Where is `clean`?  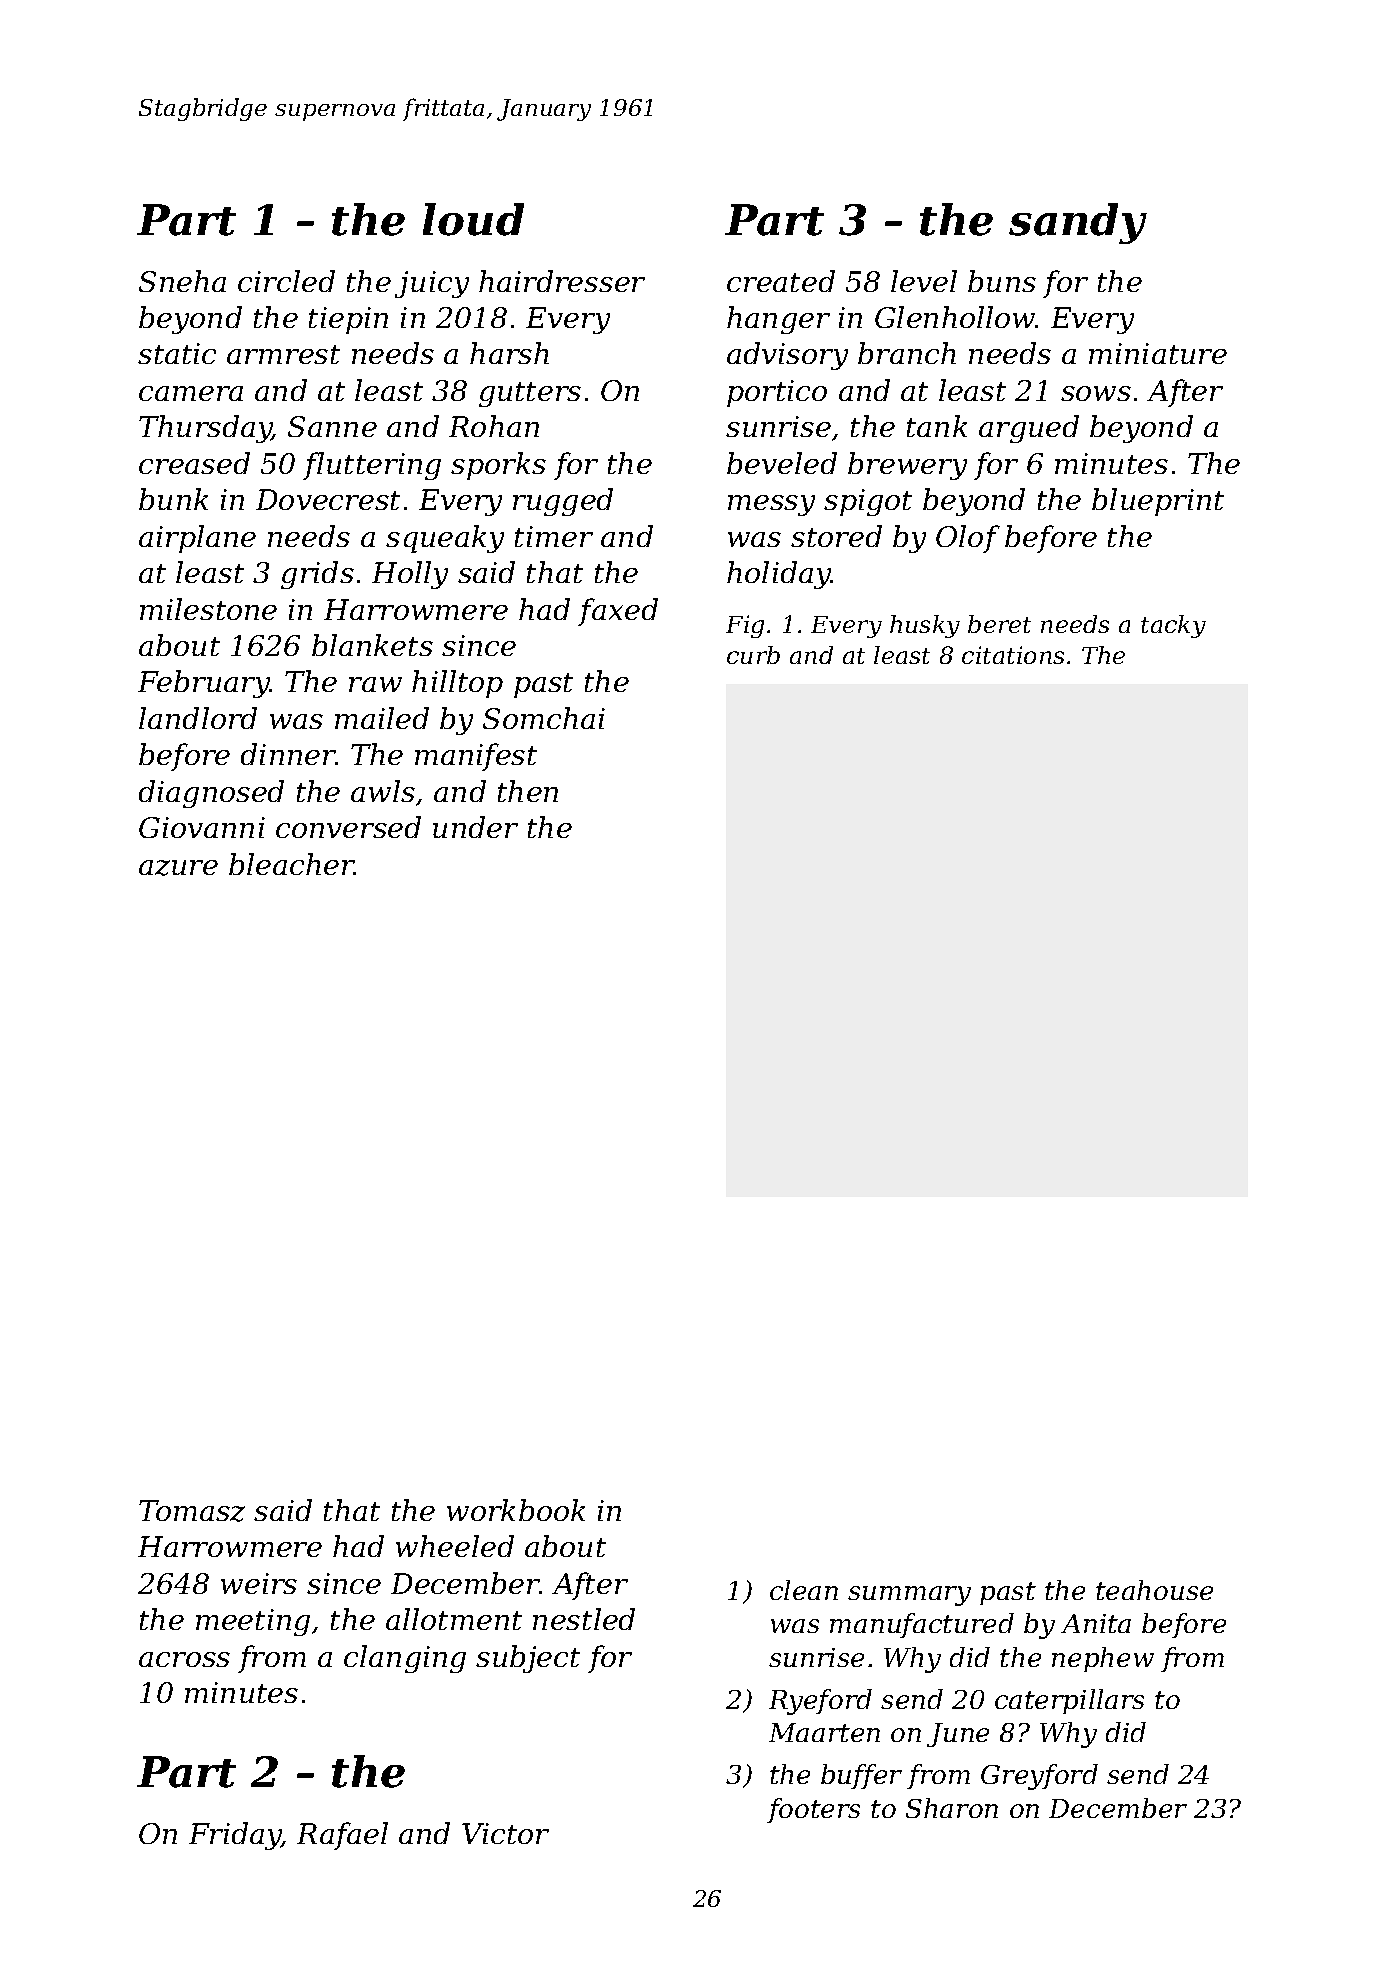 clean is located at coordinates (804, 1590).
